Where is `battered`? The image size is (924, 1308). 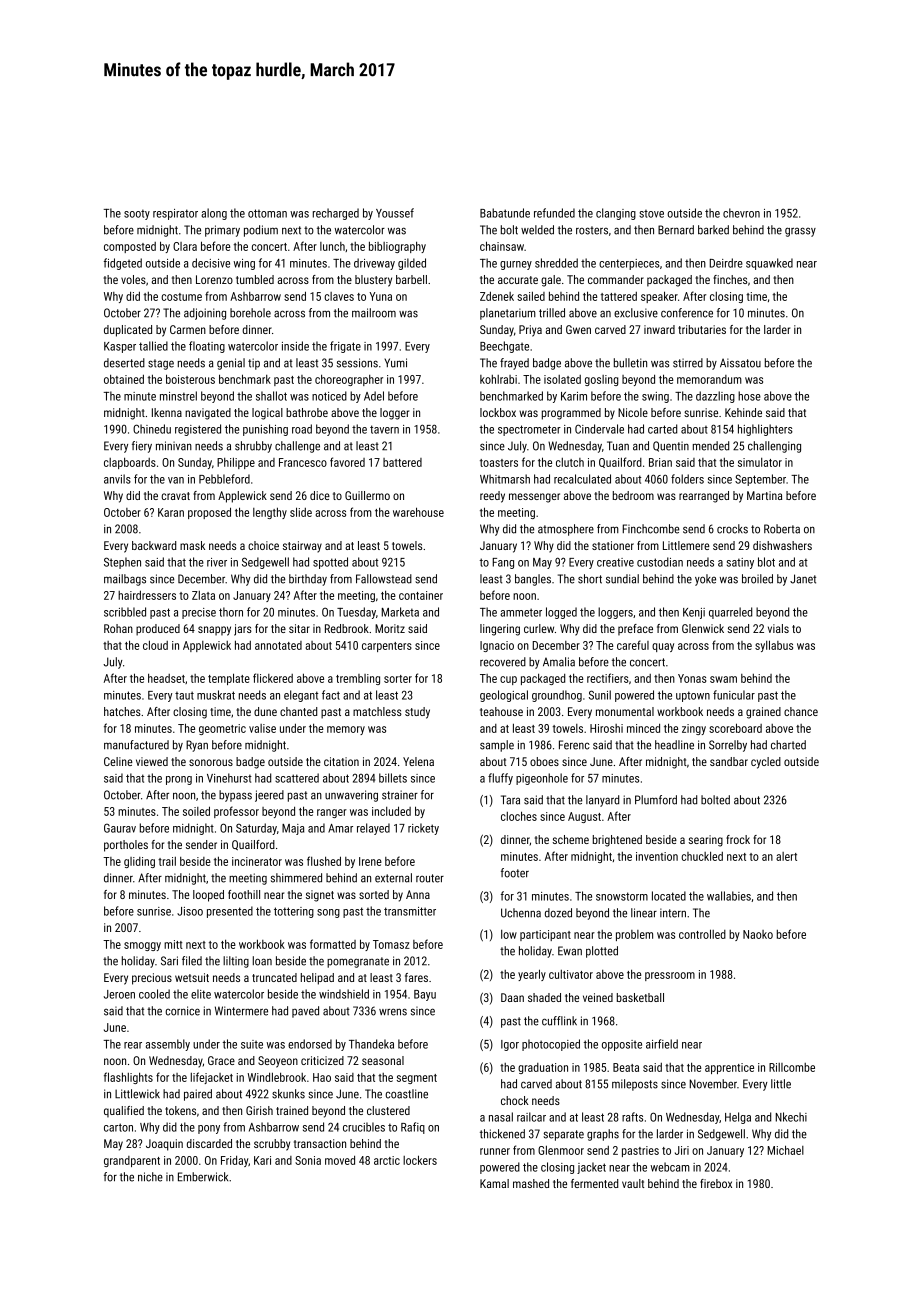
battered is located at coordinates (402, 462).
